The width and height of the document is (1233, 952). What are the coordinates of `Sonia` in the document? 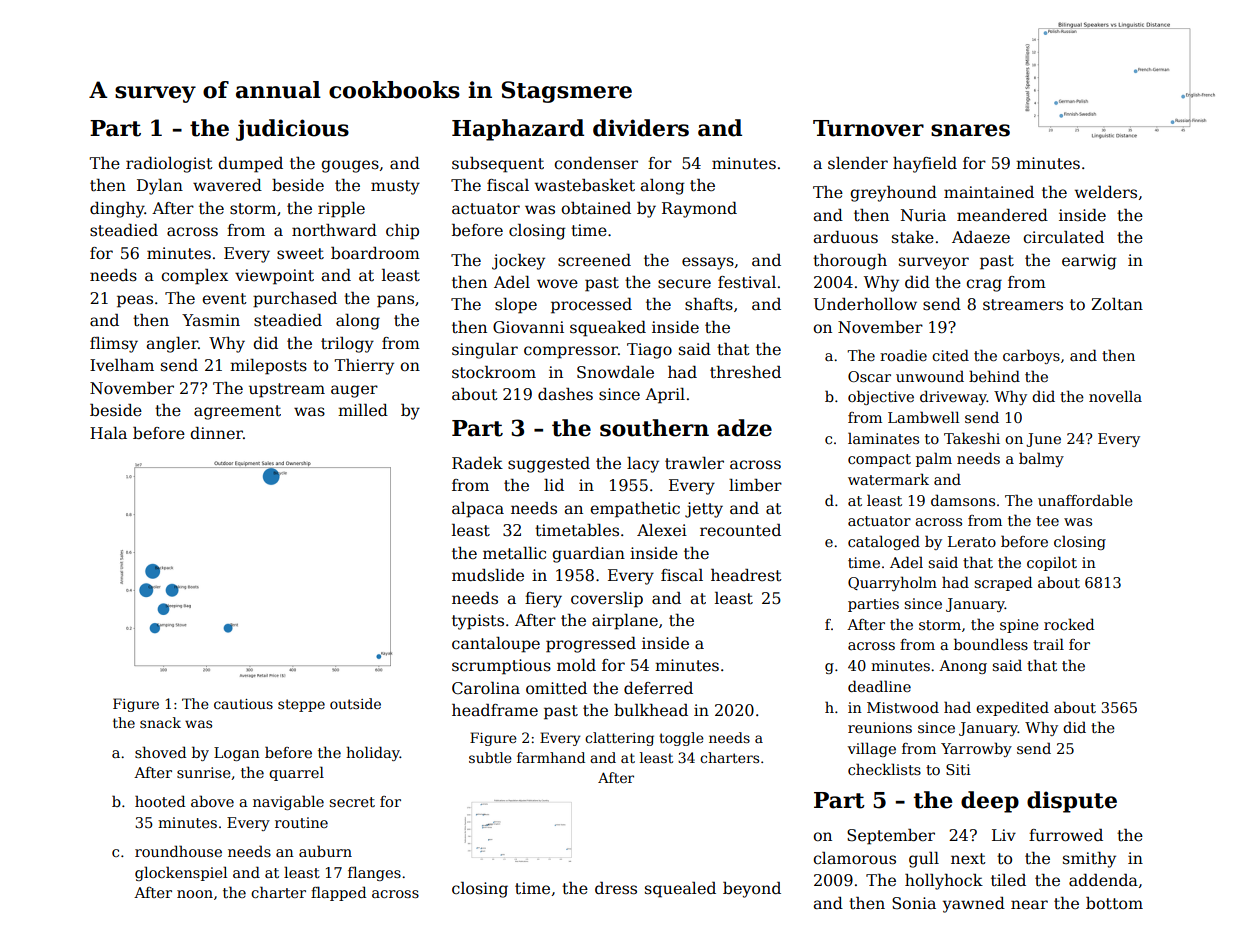 It's located at (914, 903).
